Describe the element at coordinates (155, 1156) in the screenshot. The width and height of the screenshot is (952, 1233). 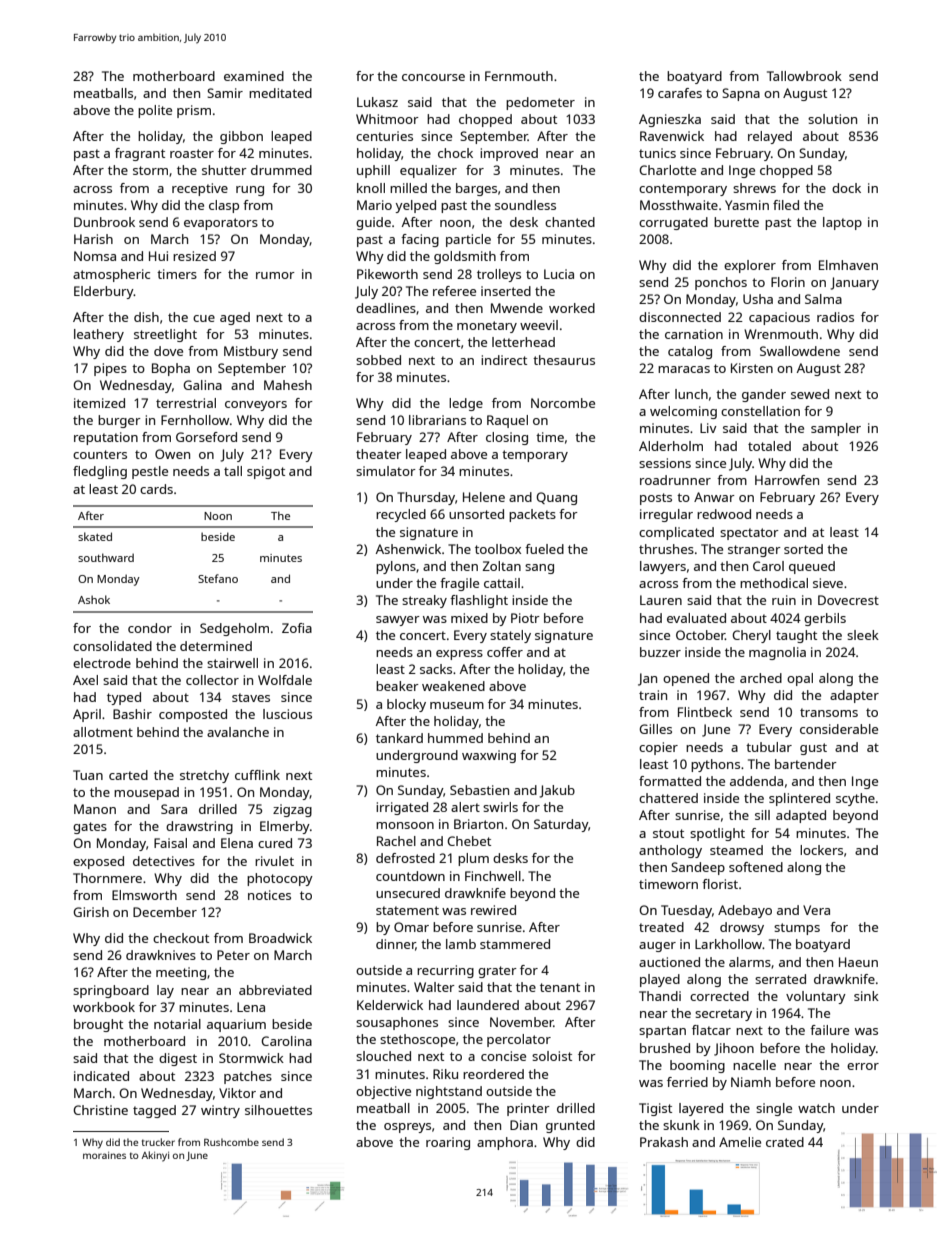
I see `Akinyi` at that location.
